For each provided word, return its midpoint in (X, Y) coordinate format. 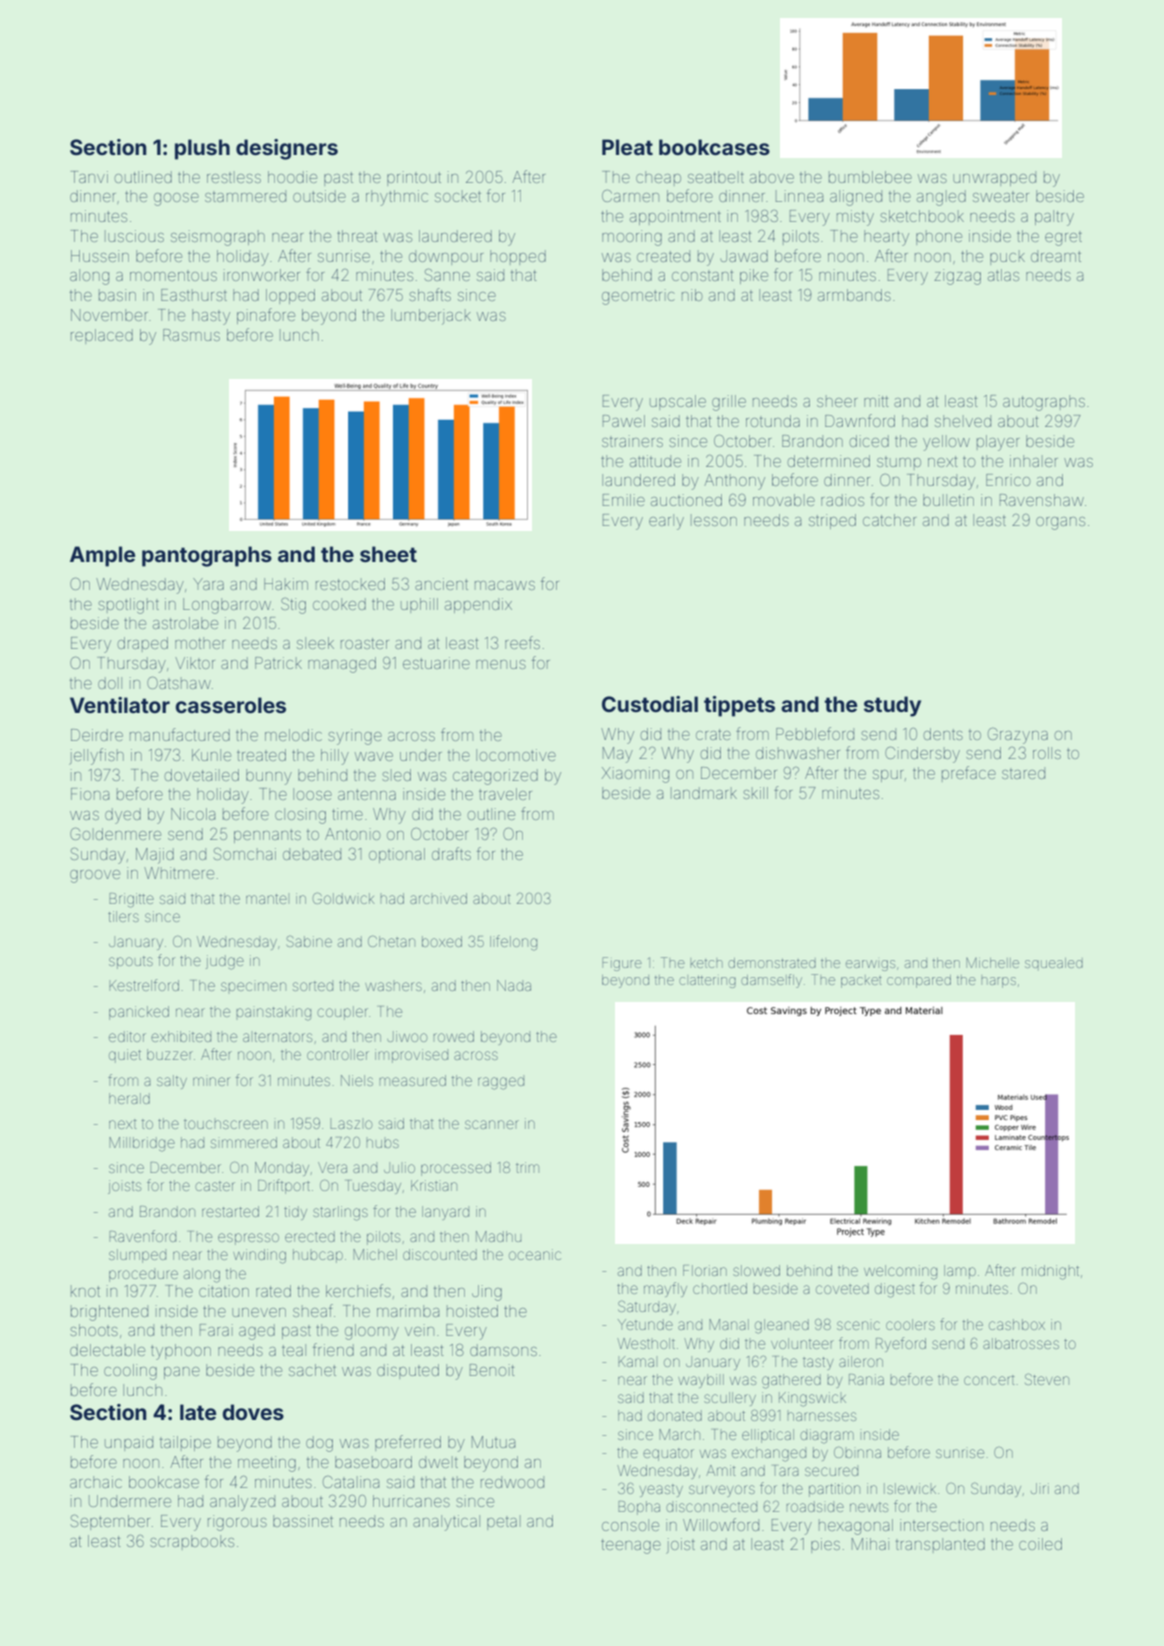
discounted (440, 1254)
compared (919, 981)
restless (234, 177)
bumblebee (870, 177)
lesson (714, 520)
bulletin (948, 500)
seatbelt (716, 177)
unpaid (129, 1443)
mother (200, 643)
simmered (244, 1142)
